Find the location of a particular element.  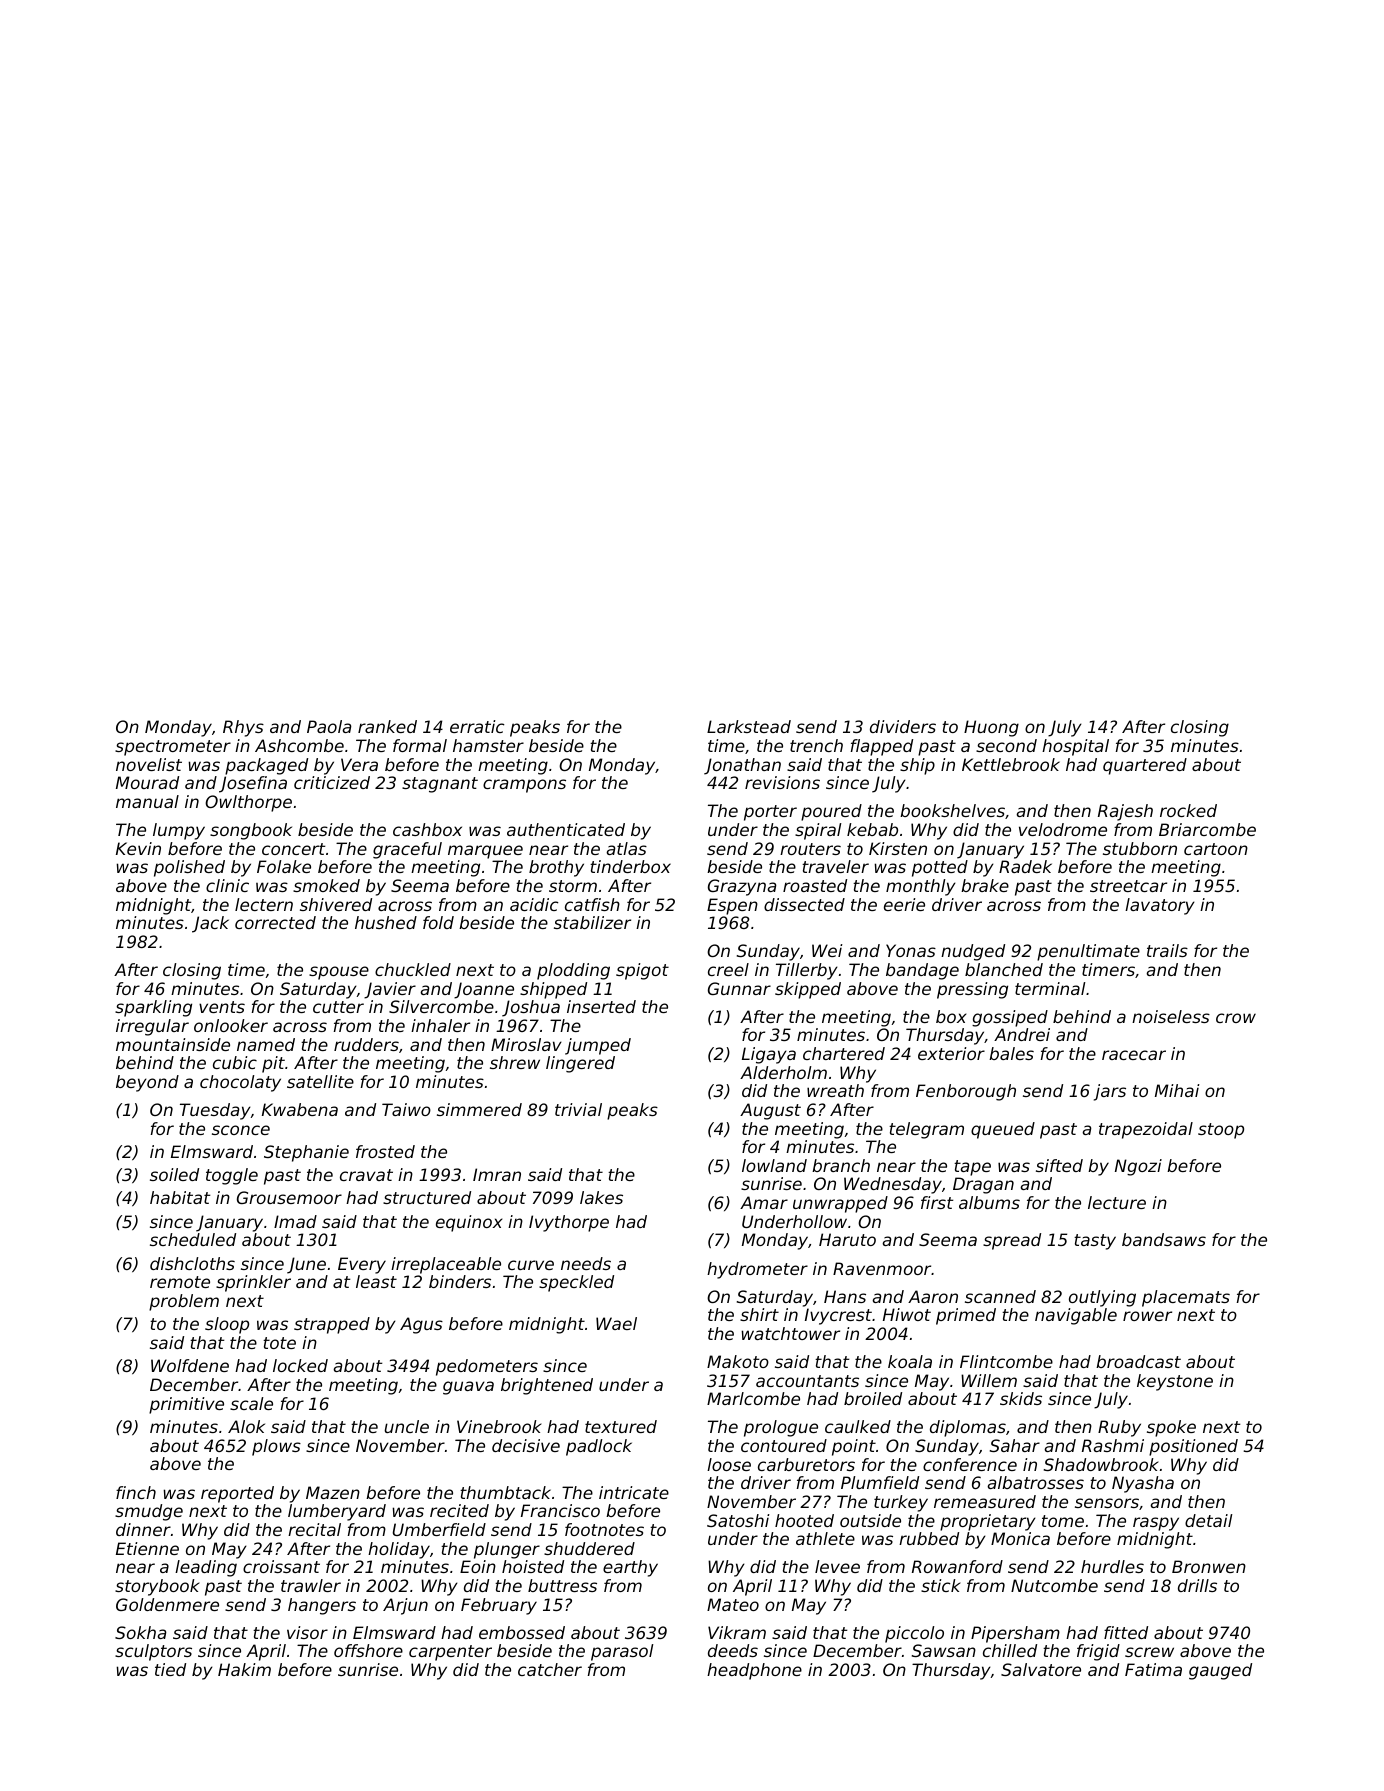

skipped is located at coordinates (808, 990).
